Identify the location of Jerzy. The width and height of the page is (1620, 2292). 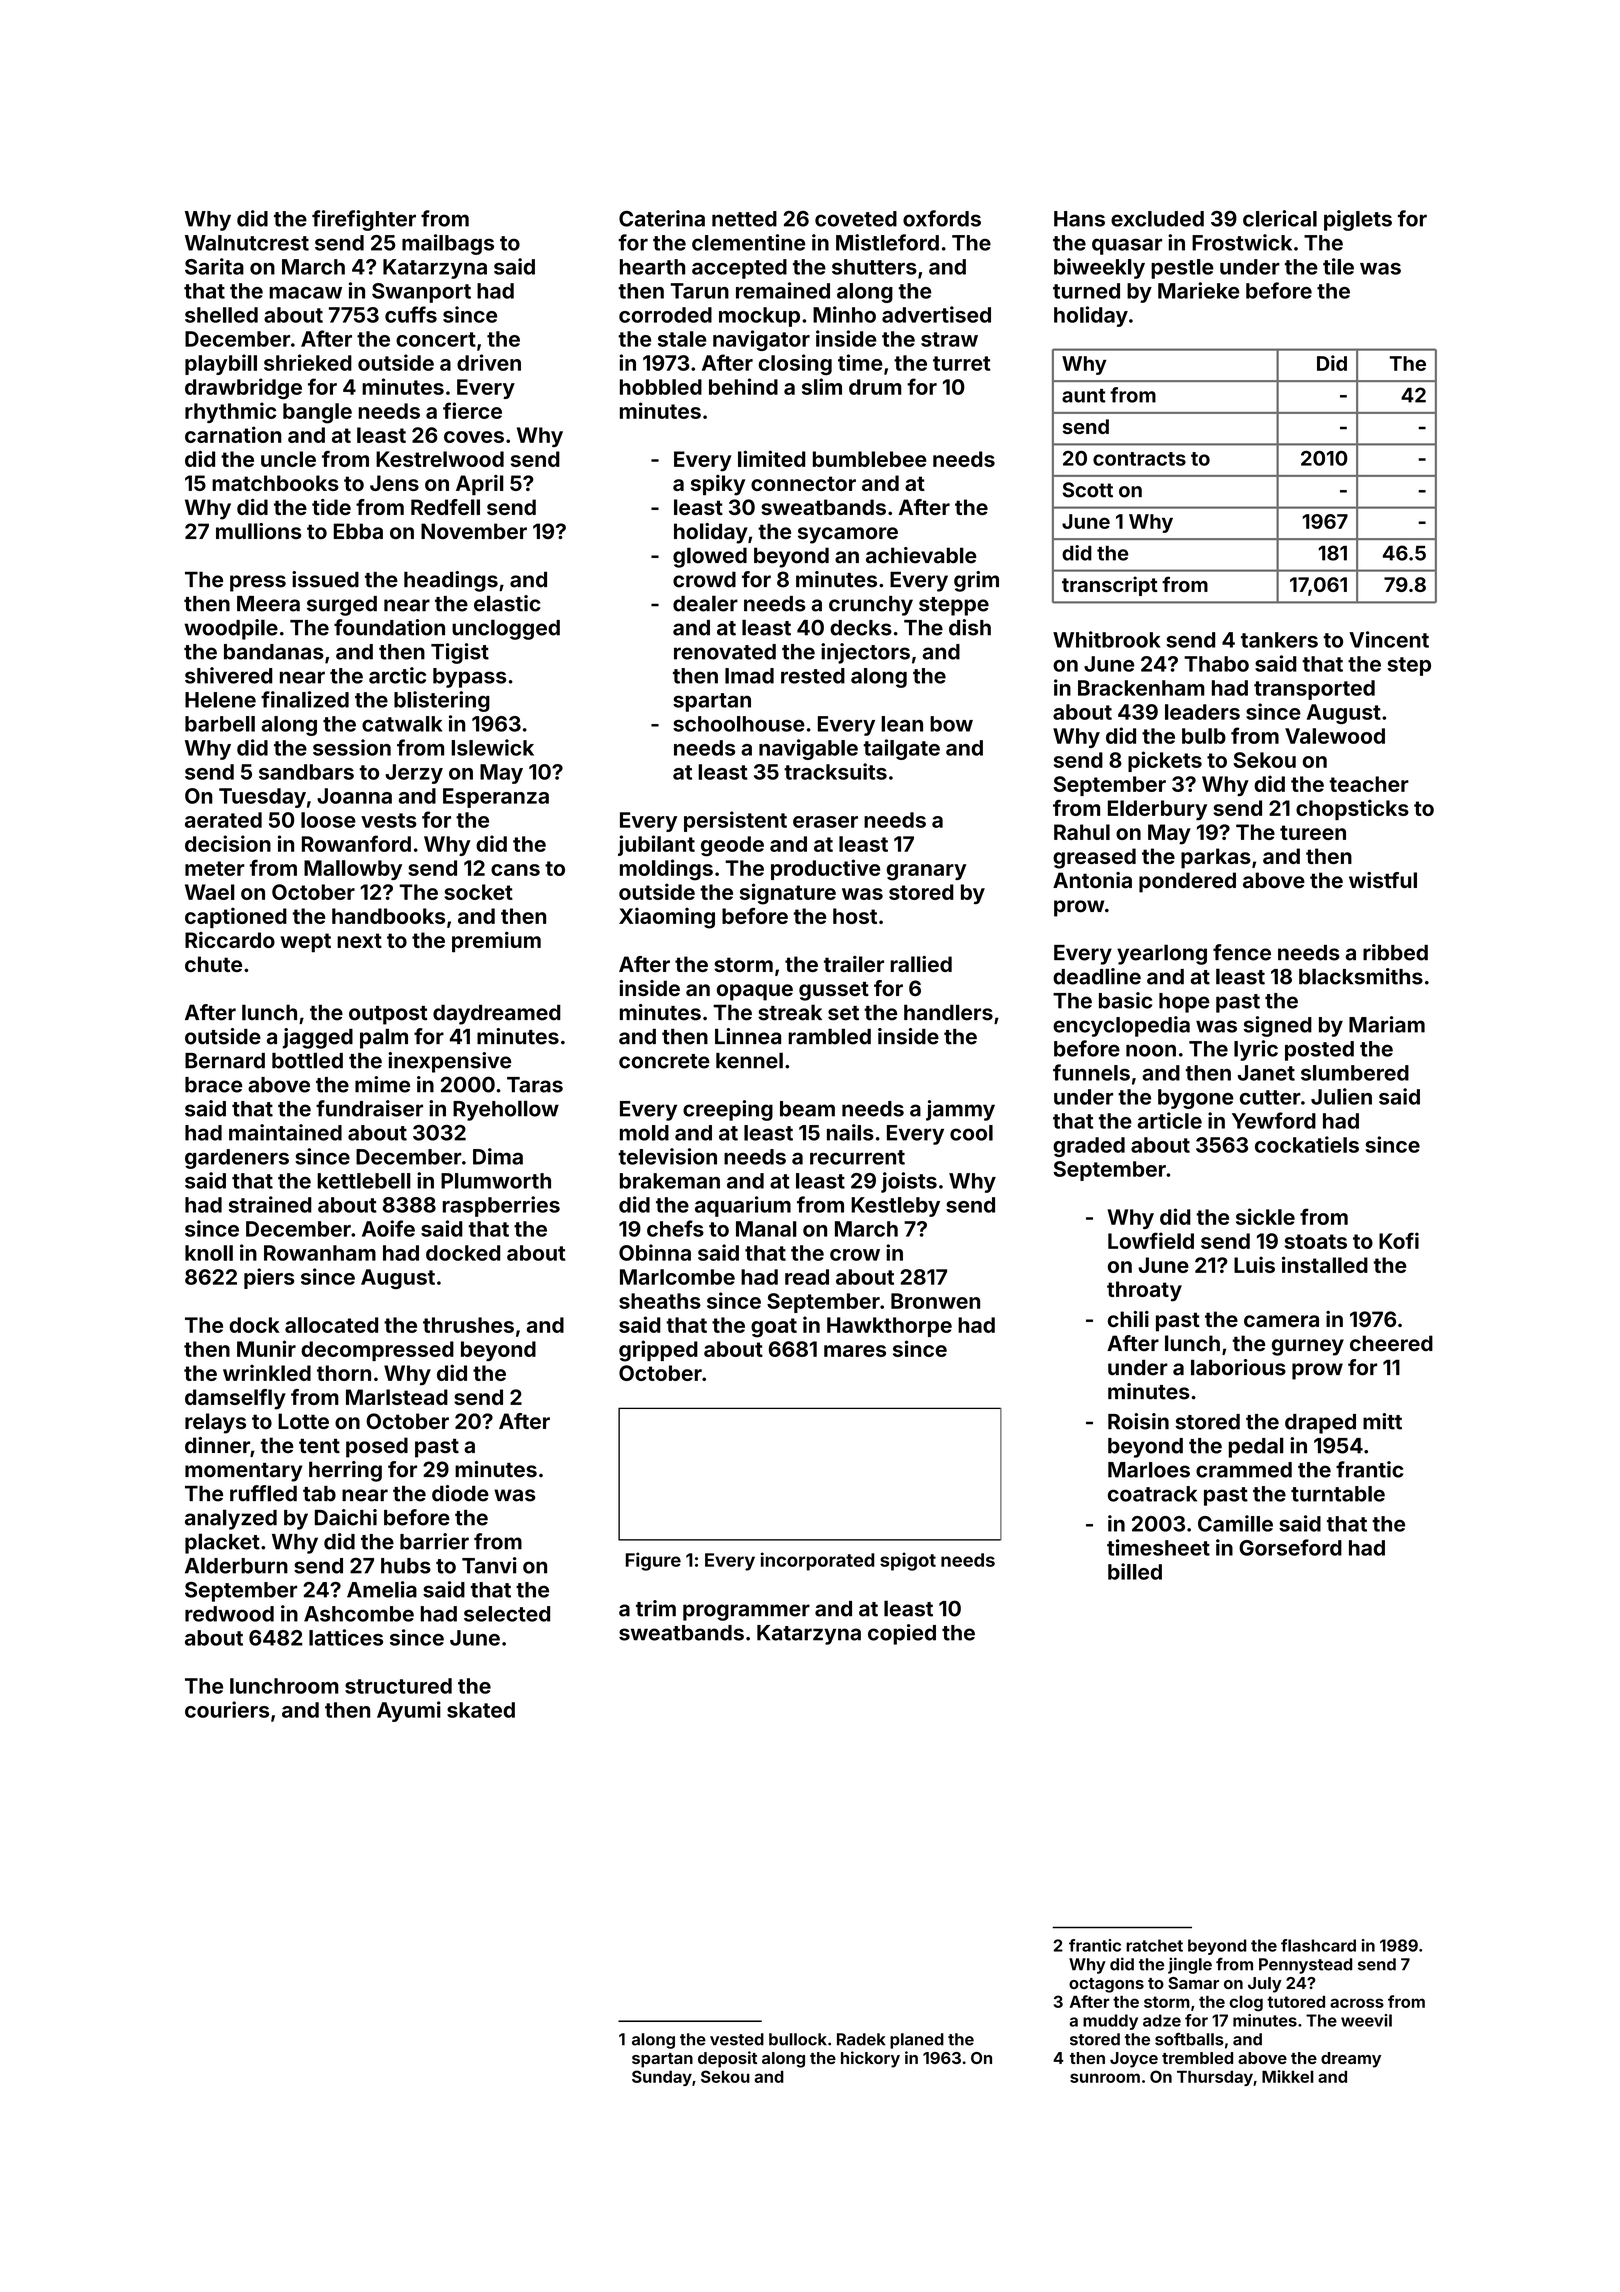
(414, 774).
